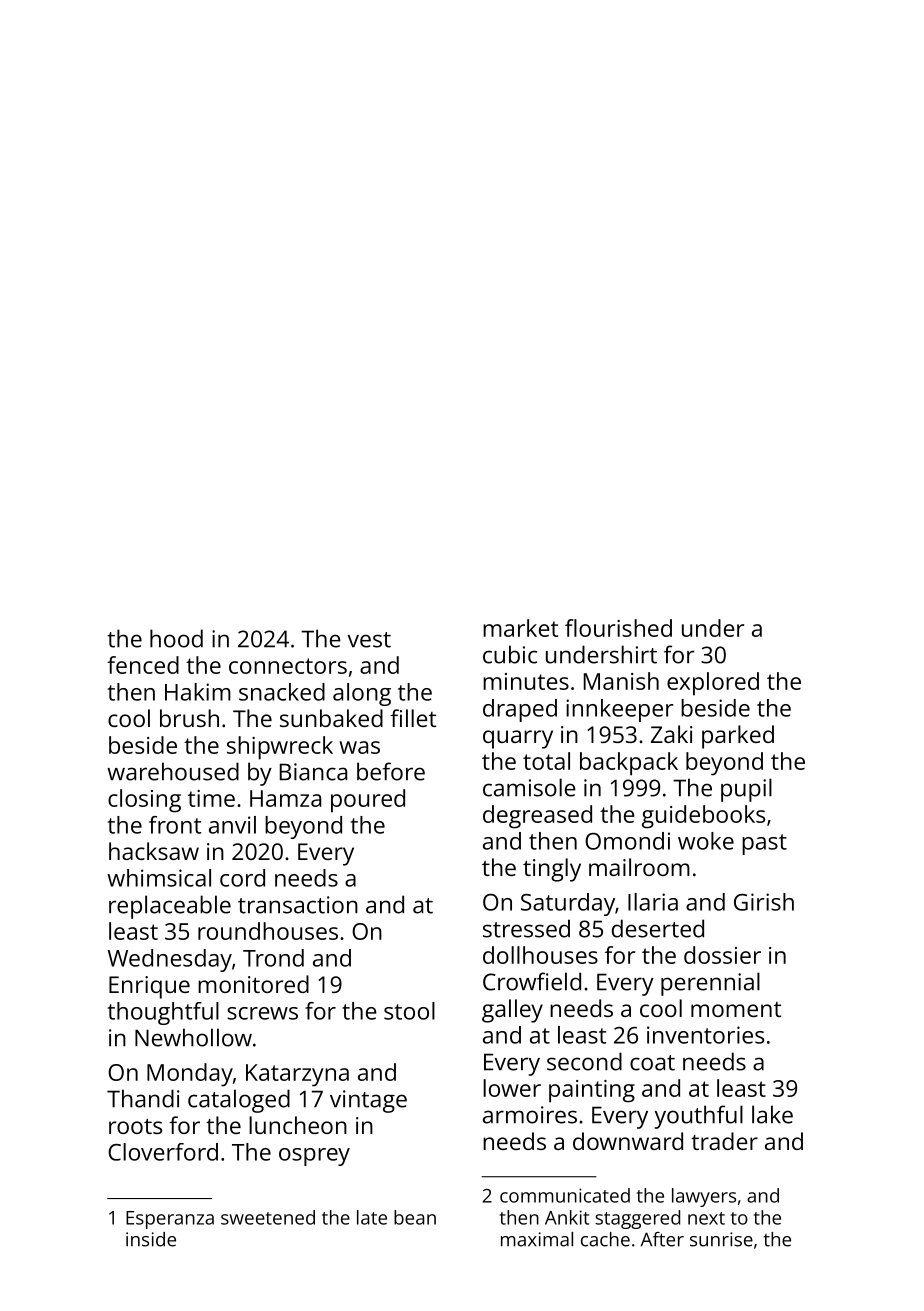 Image resolution: width=924 pixels, height=1311 pixels. I want to click on camisole, so click(529, 787).
